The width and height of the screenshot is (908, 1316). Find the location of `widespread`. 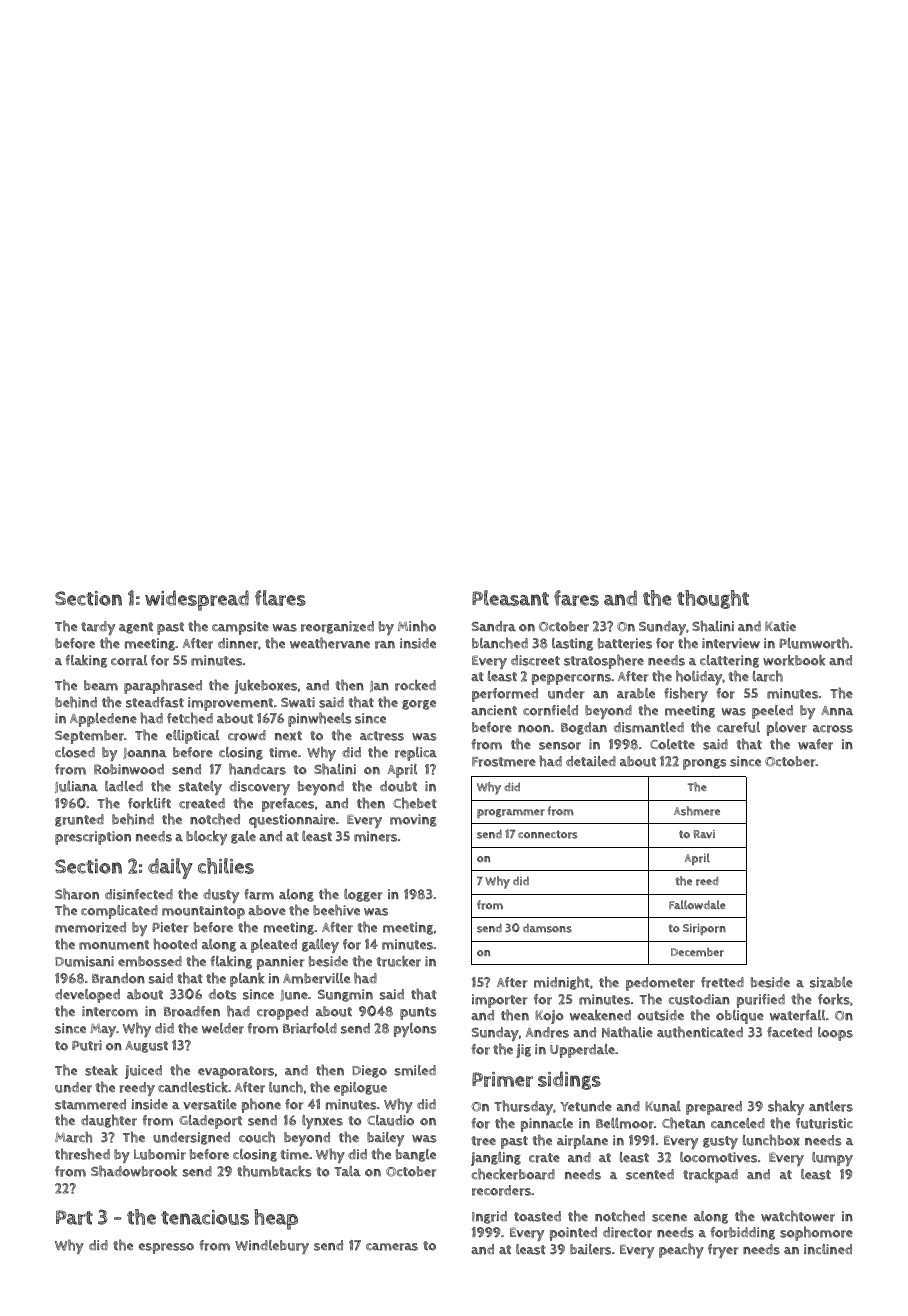

widespread is located at coordinates (197, 600).
